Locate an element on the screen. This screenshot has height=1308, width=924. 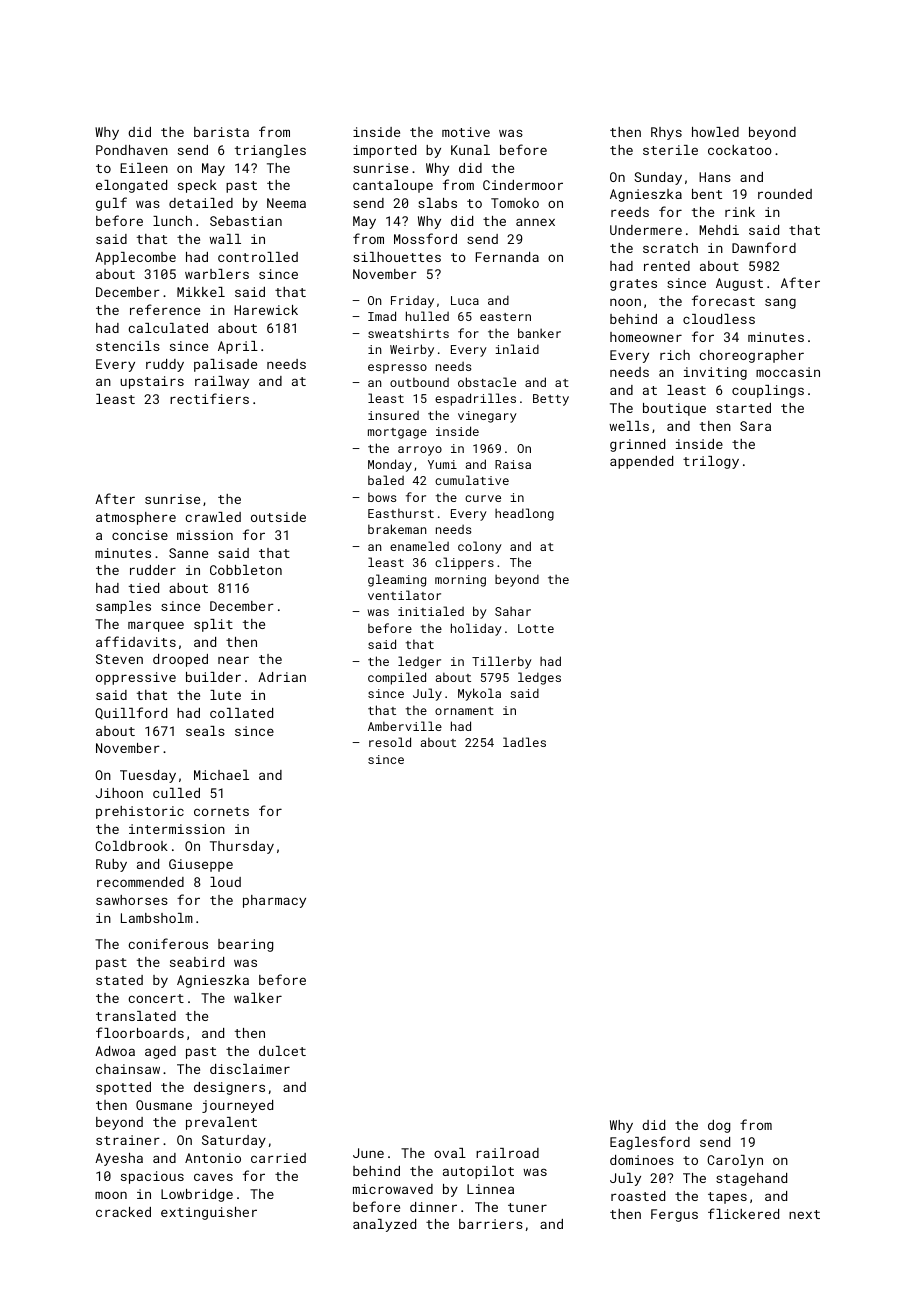
Carolyn is located at coordinates (735, 1161).
